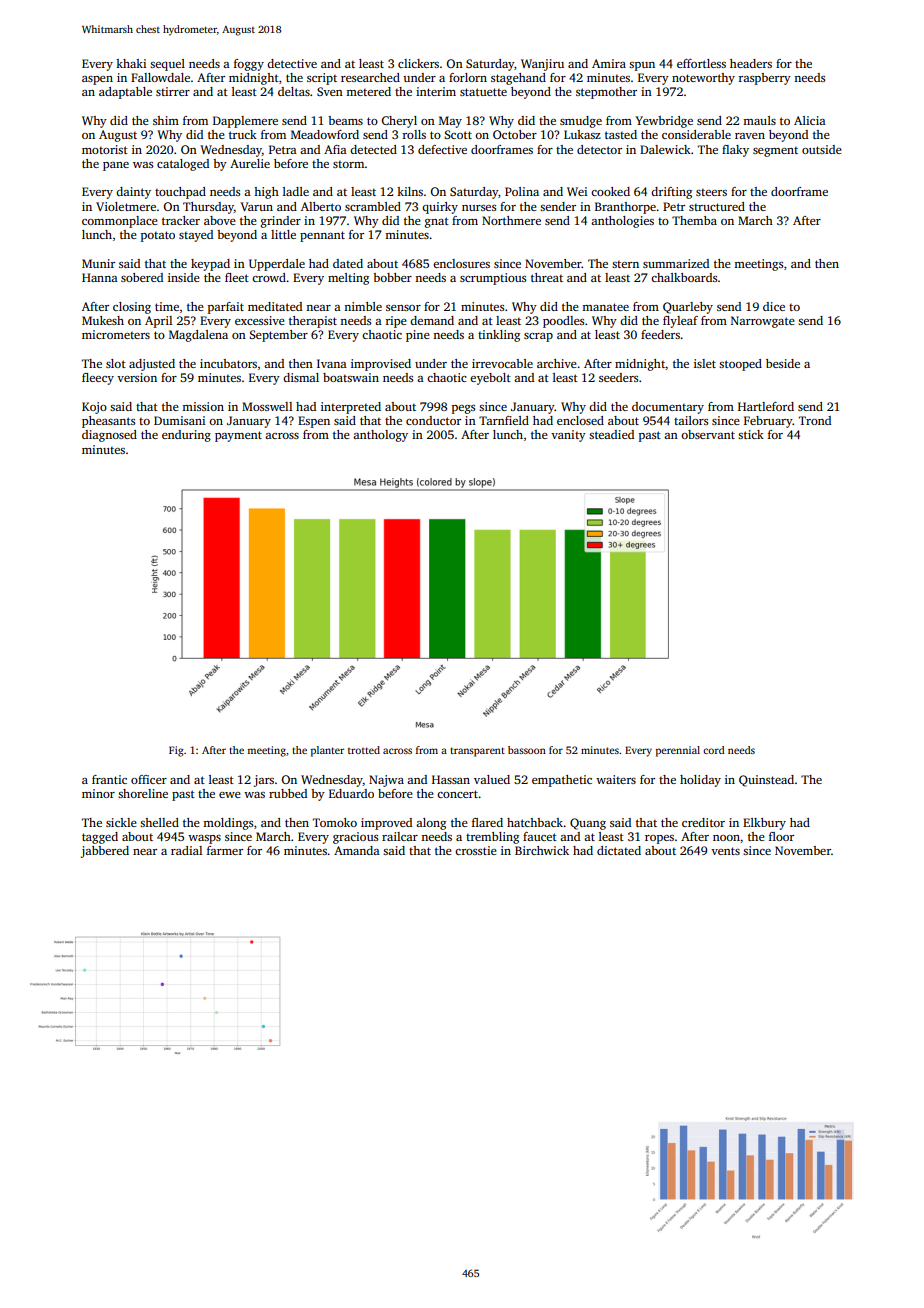 The width and height of the screenshot is (924, 1308). Describe the element at coordinates (131, 63) in the screenshot. I see `khaki` at that location.
